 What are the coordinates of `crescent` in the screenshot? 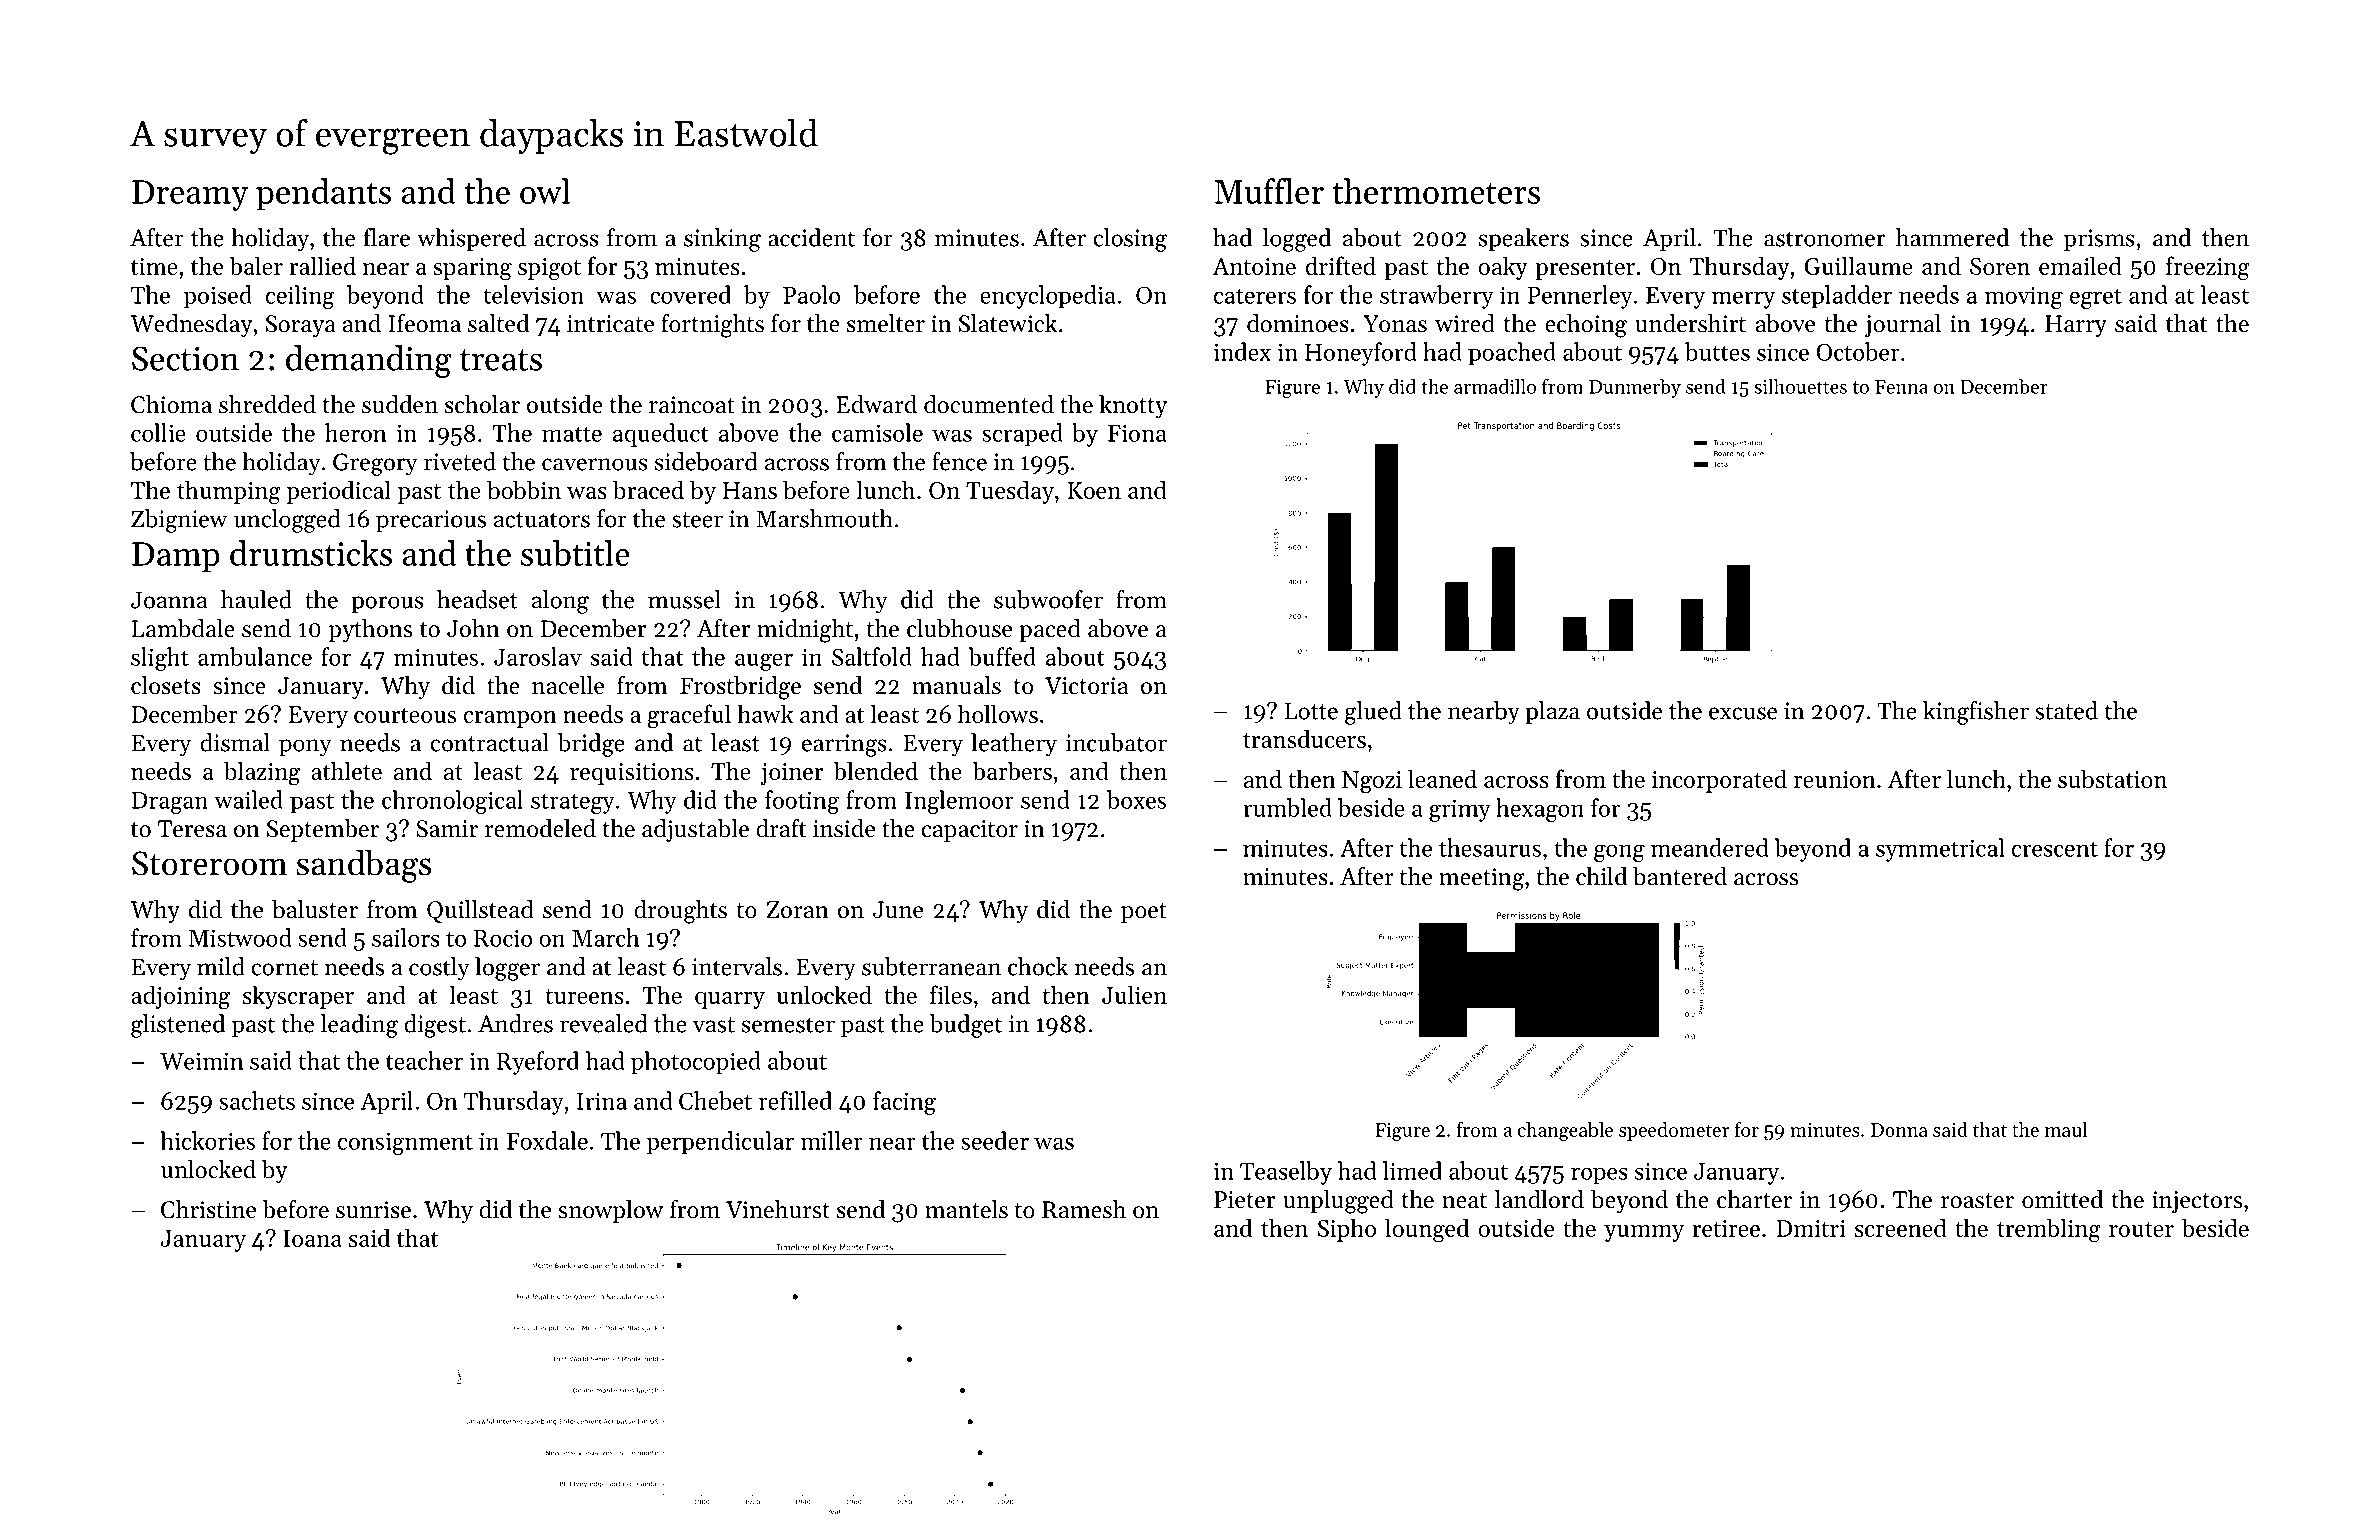 It's located at (2055, 849).
